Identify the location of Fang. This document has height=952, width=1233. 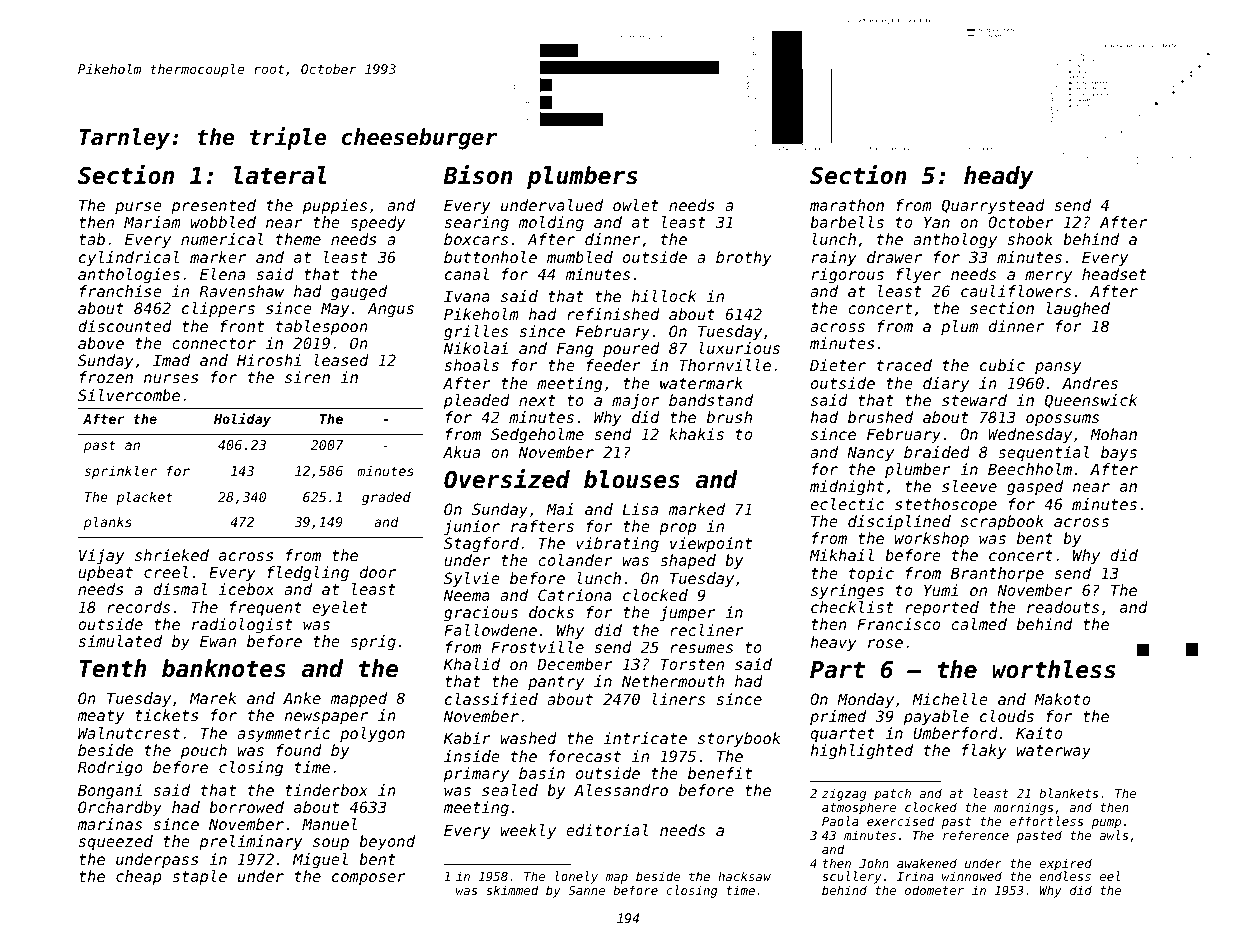
(575, 350).
